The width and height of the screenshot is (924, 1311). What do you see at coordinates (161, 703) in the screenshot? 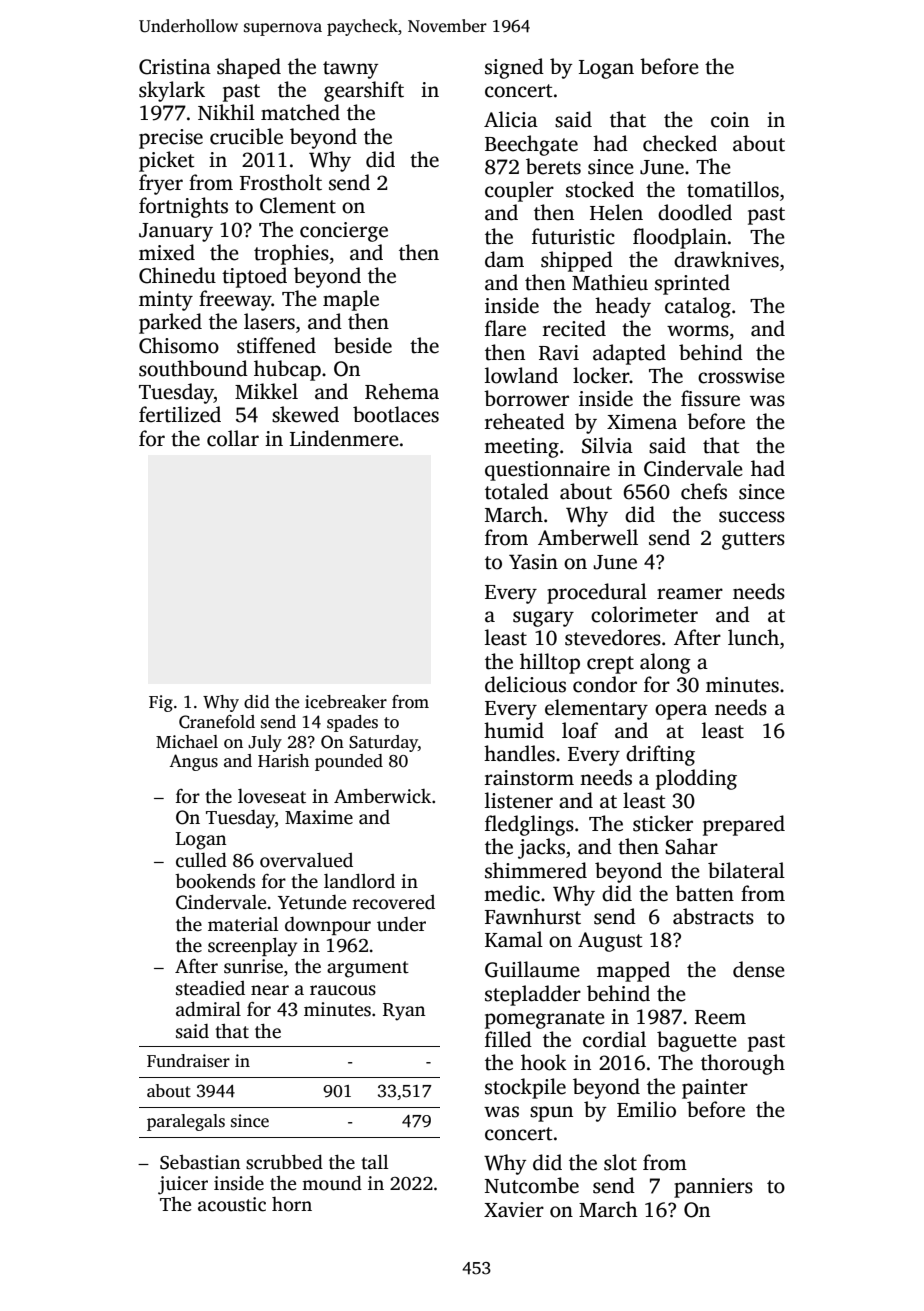
I see `Fig` at bounding box center [161, 703].
